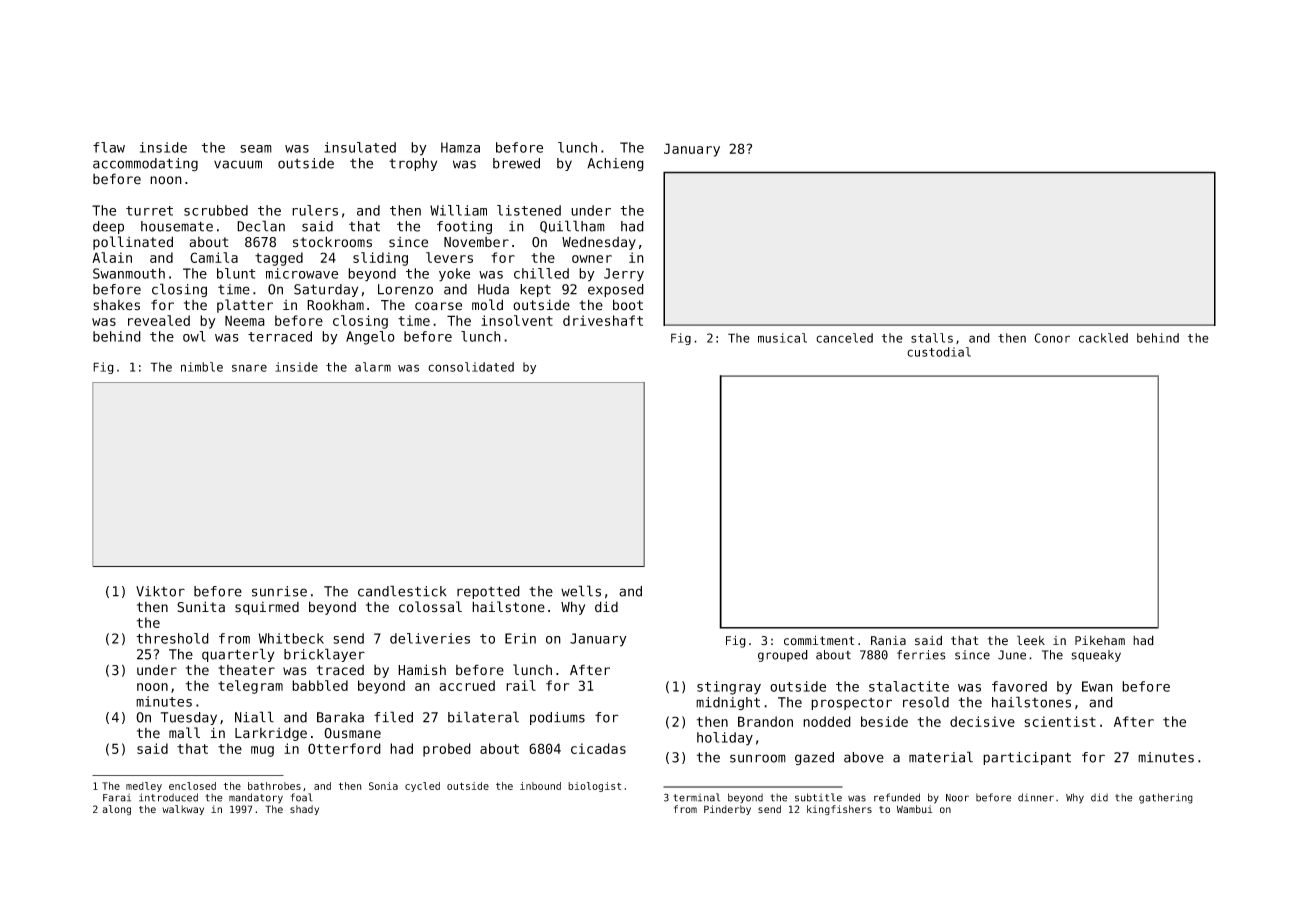 Image resolution: width=1308 pixels, height=924 pixels. Describe the element at coordinates (844, 338) in the screenshot. I see `canceled` at that location.
